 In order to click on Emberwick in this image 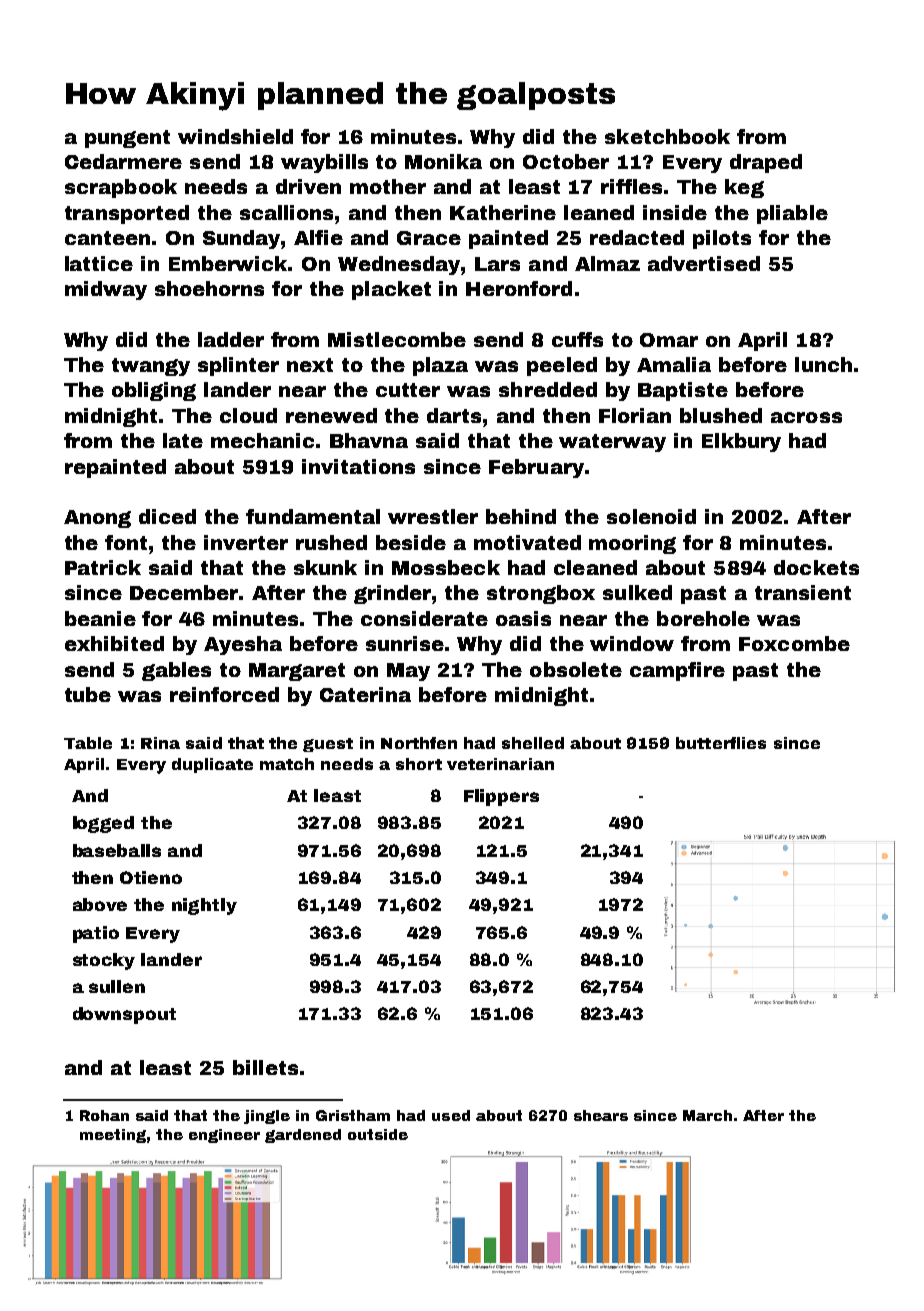, I will do `click(229, 263)`.
